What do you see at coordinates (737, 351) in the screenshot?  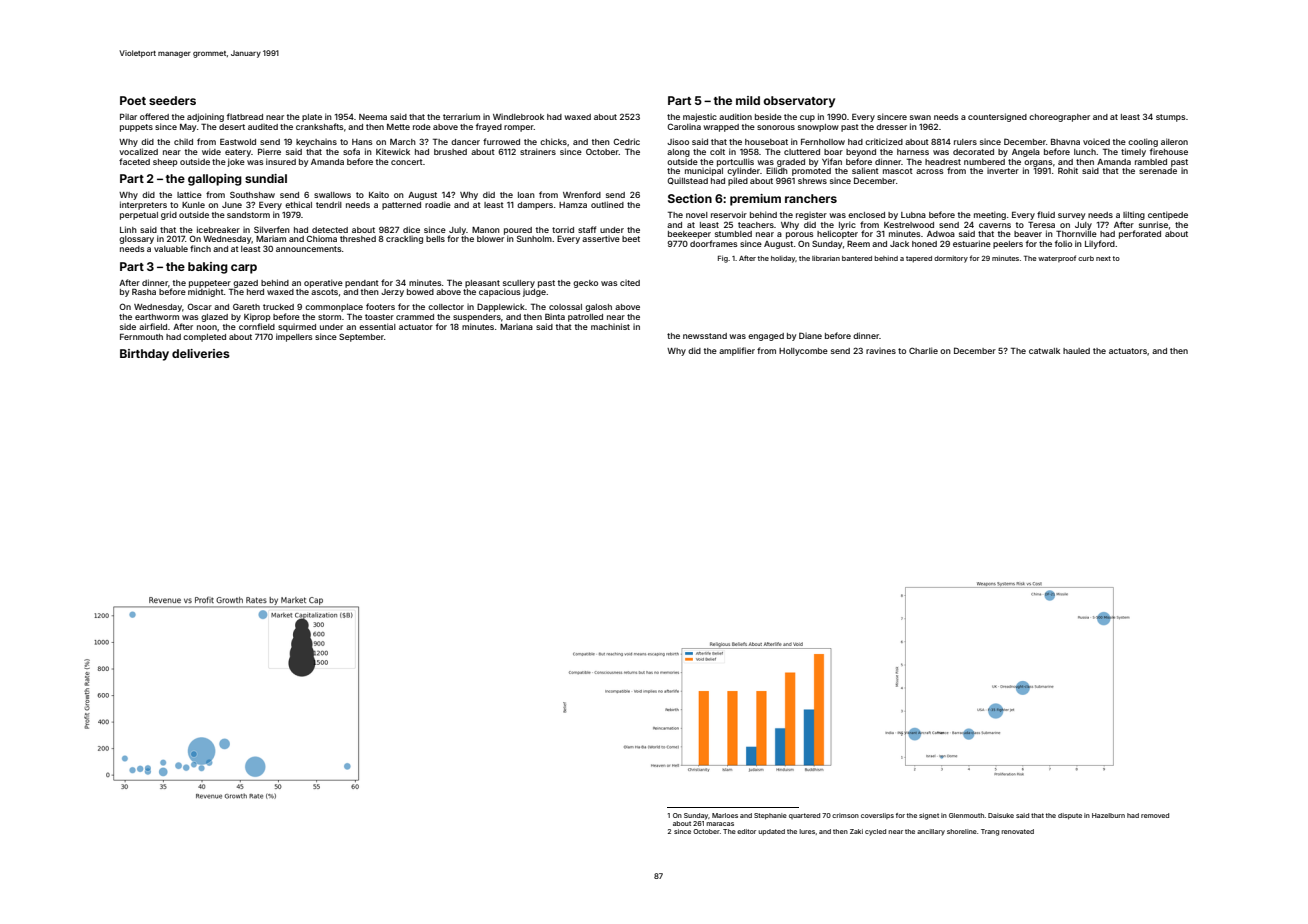 I see `amplifier` at bounding box center [737, 351].
